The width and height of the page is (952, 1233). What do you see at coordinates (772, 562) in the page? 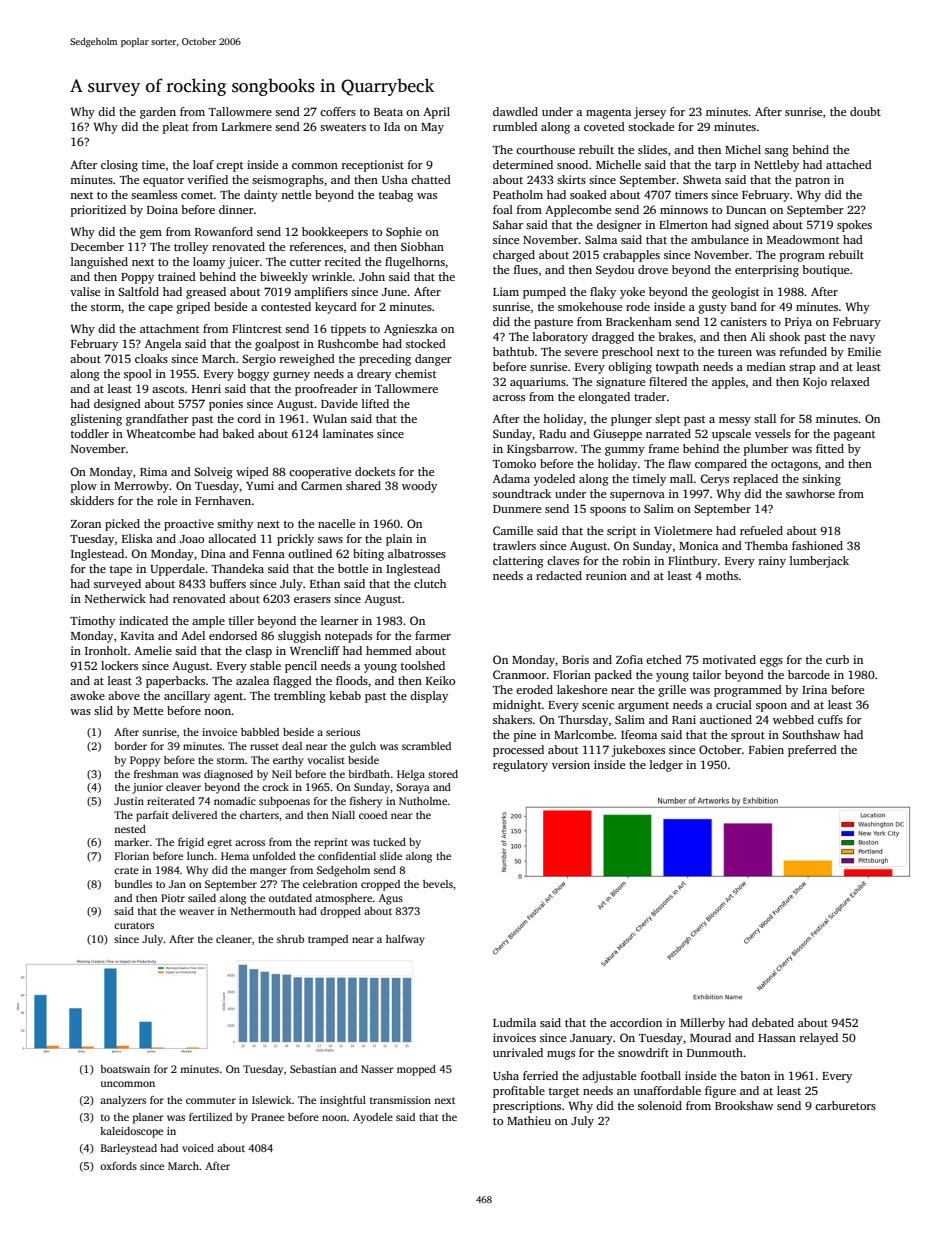
I see `rainy` at bounding box center [772, 562].
